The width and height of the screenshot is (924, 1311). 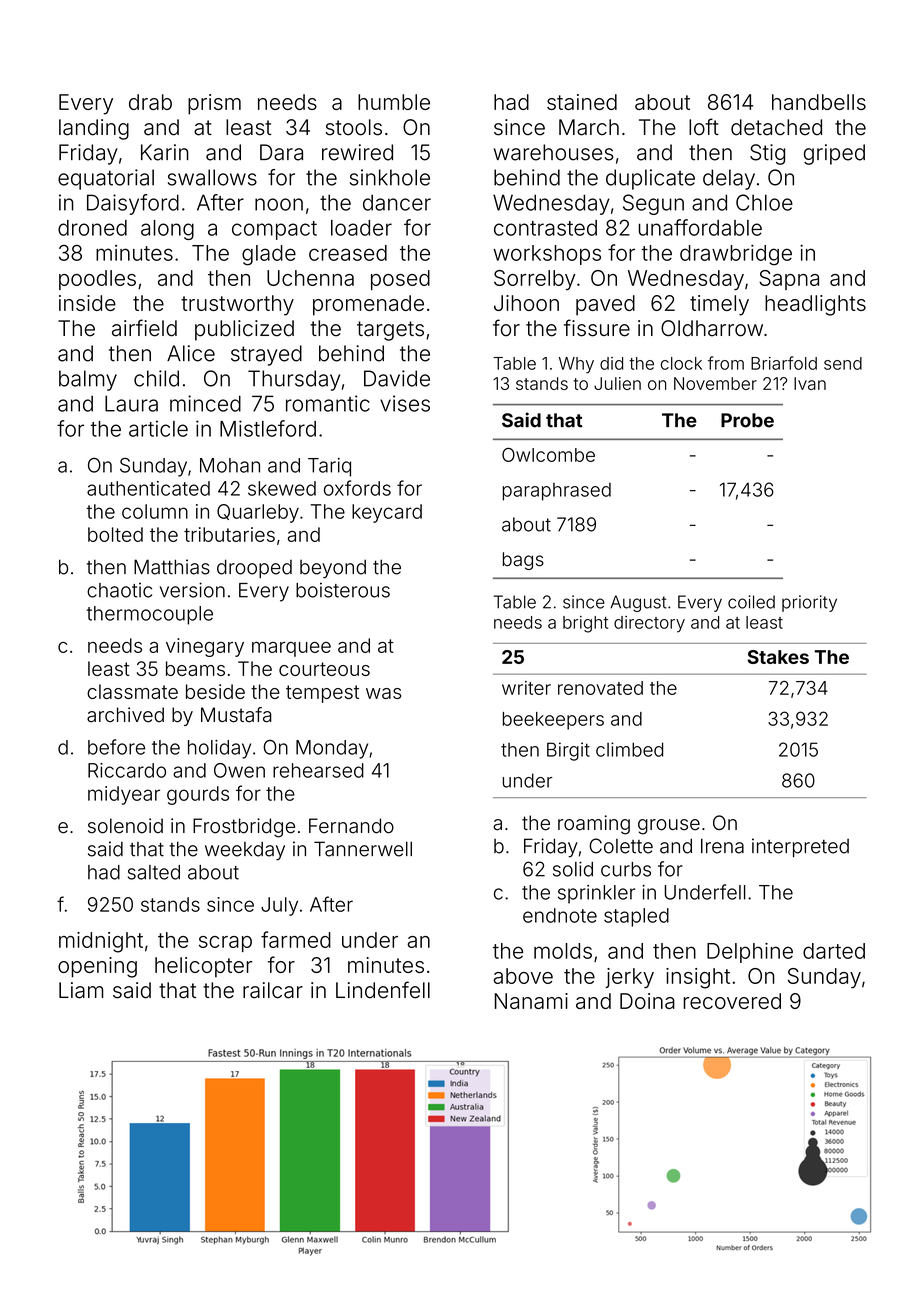 I want to click on was, so click(x=383, y=693).
